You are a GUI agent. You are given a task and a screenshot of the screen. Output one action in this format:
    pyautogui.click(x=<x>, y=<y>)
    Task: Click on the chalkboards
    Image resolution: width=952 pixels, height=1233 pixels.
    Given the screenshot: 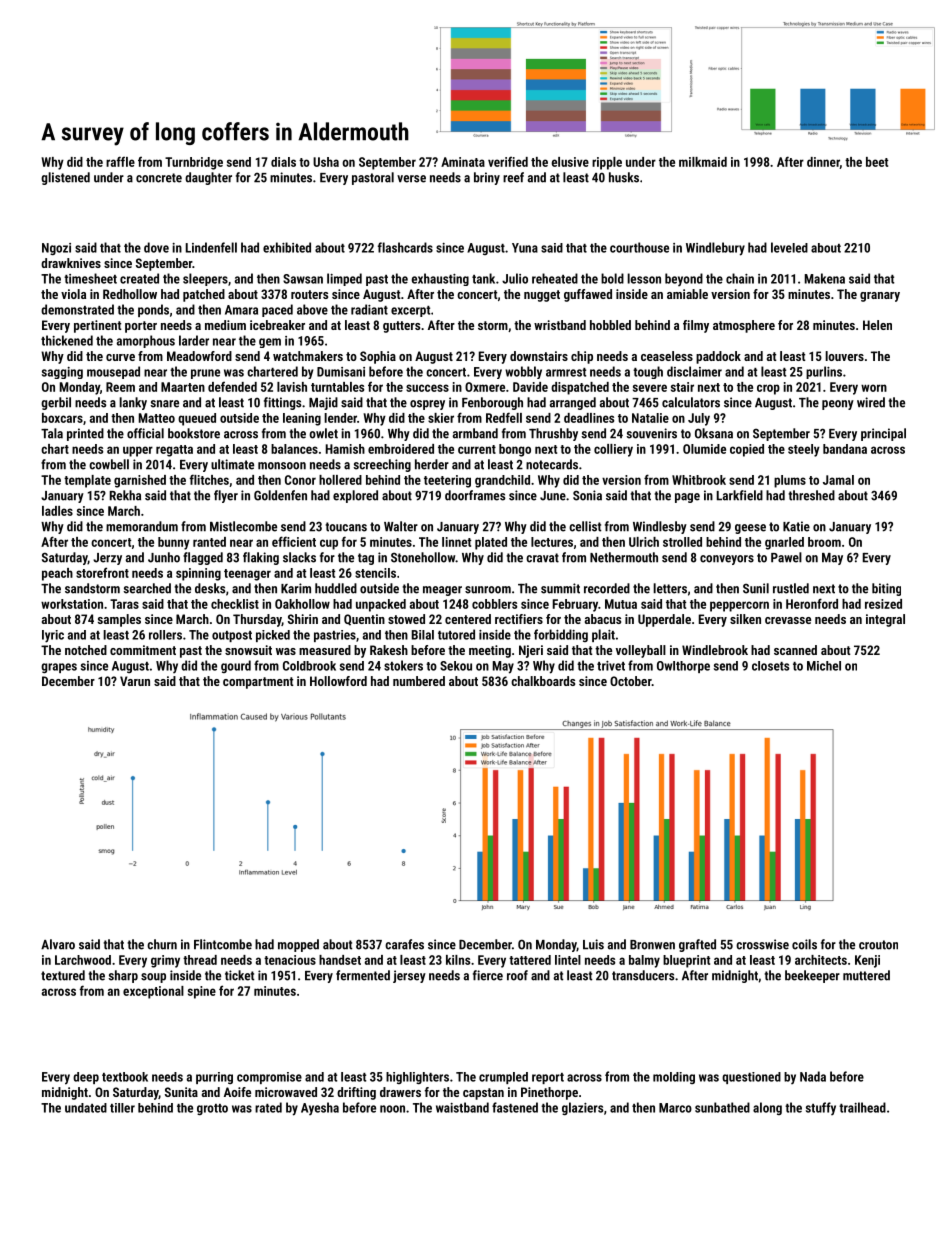 What is the action you would take?
    pyautogui.click(x=543, y=681)
